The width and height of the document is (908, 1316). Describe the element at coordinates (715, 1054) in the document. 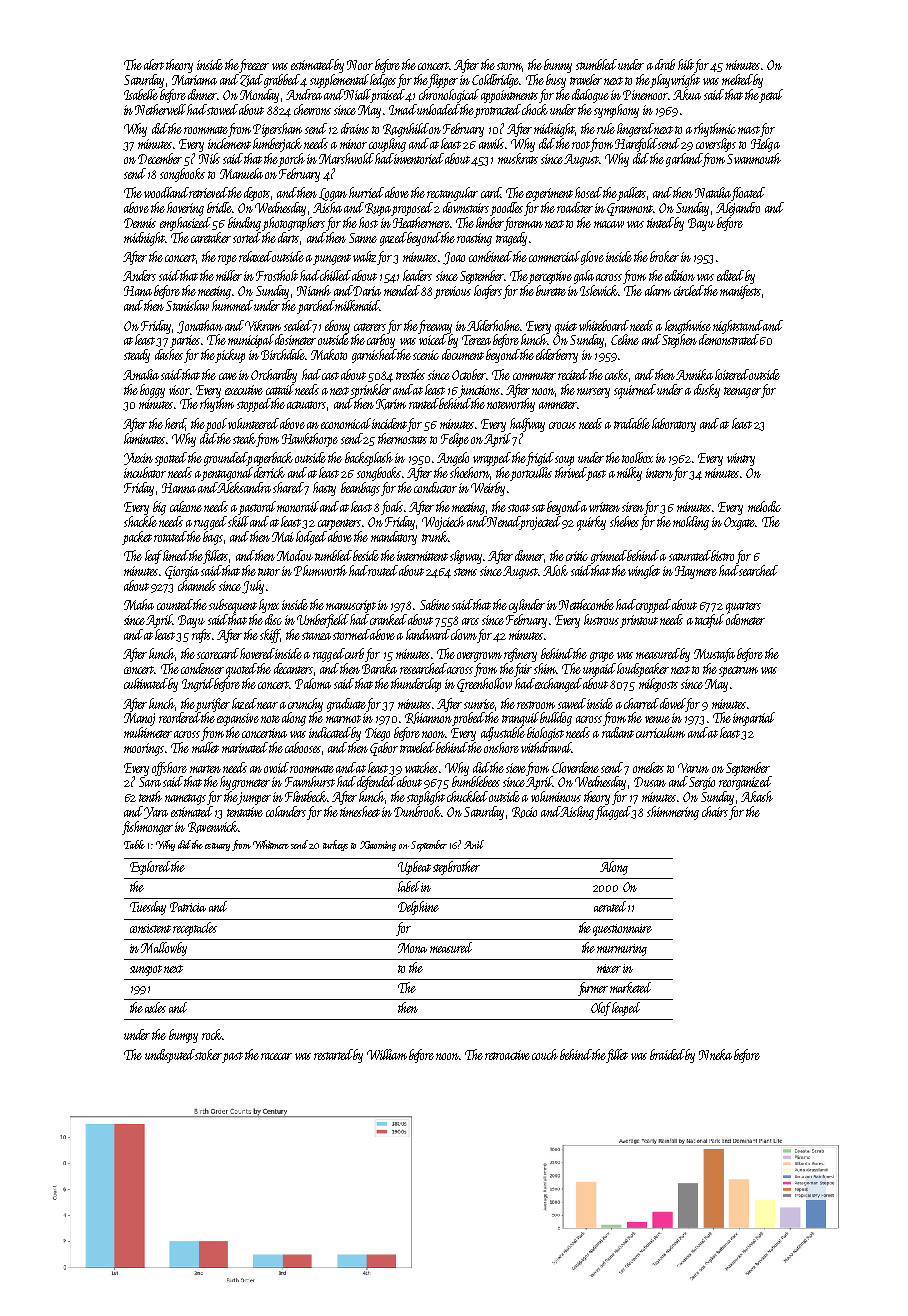

I see `Nneka` at that location.
